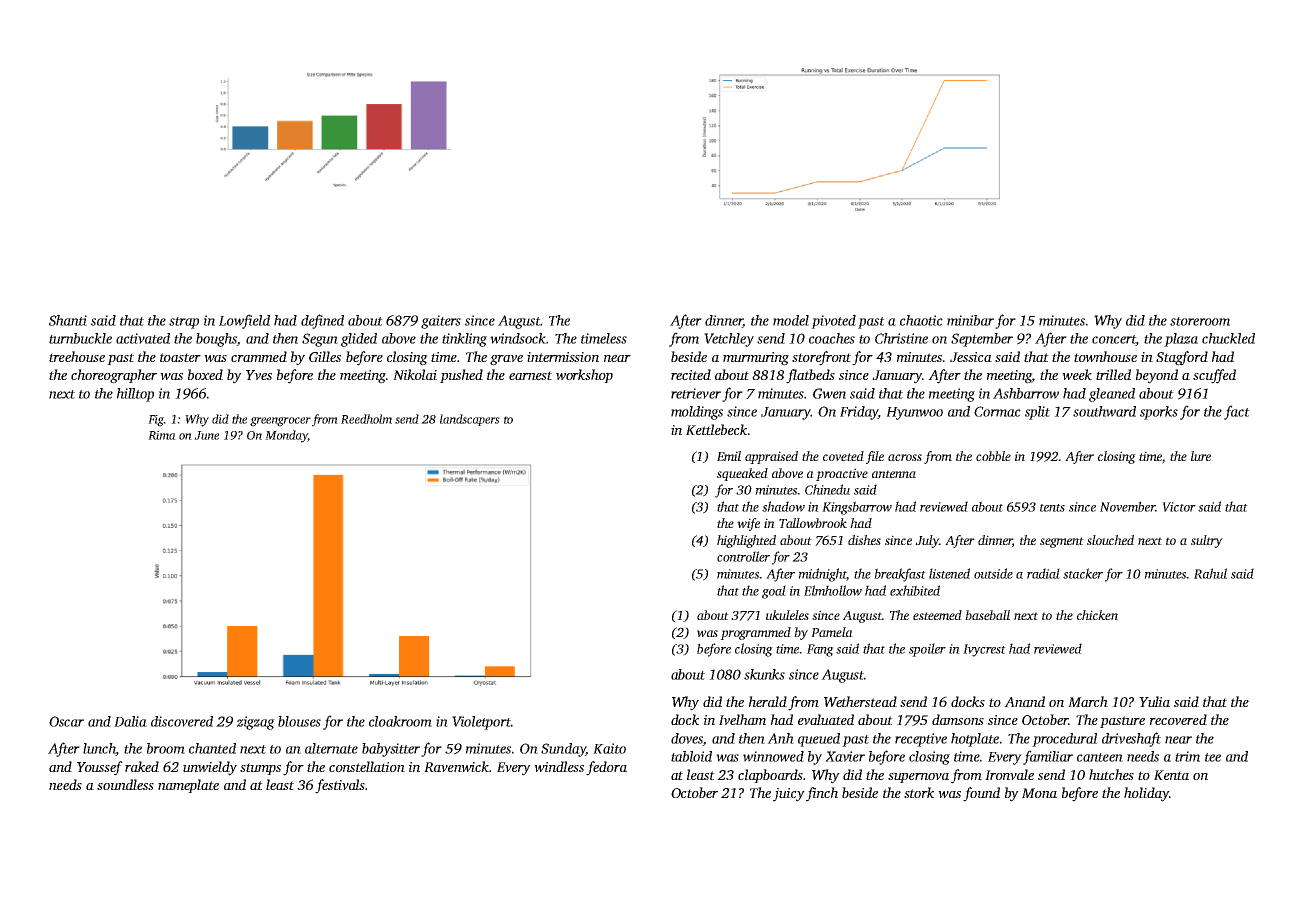  I want to click on skunks, so click(764, 674).
